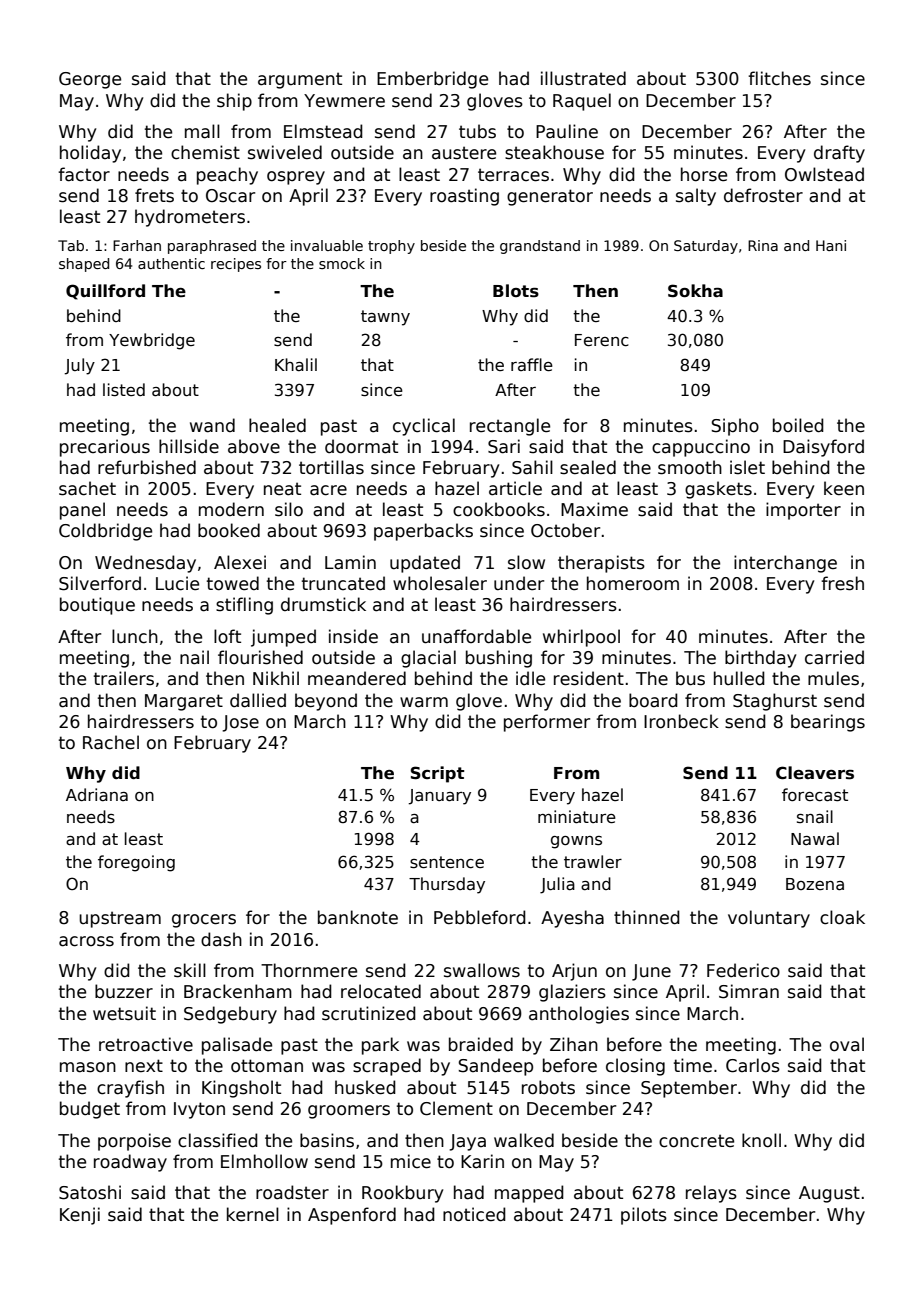 The width and height of the page is (924, 1308). I want to click on Kenji, so click(80, 1216).
